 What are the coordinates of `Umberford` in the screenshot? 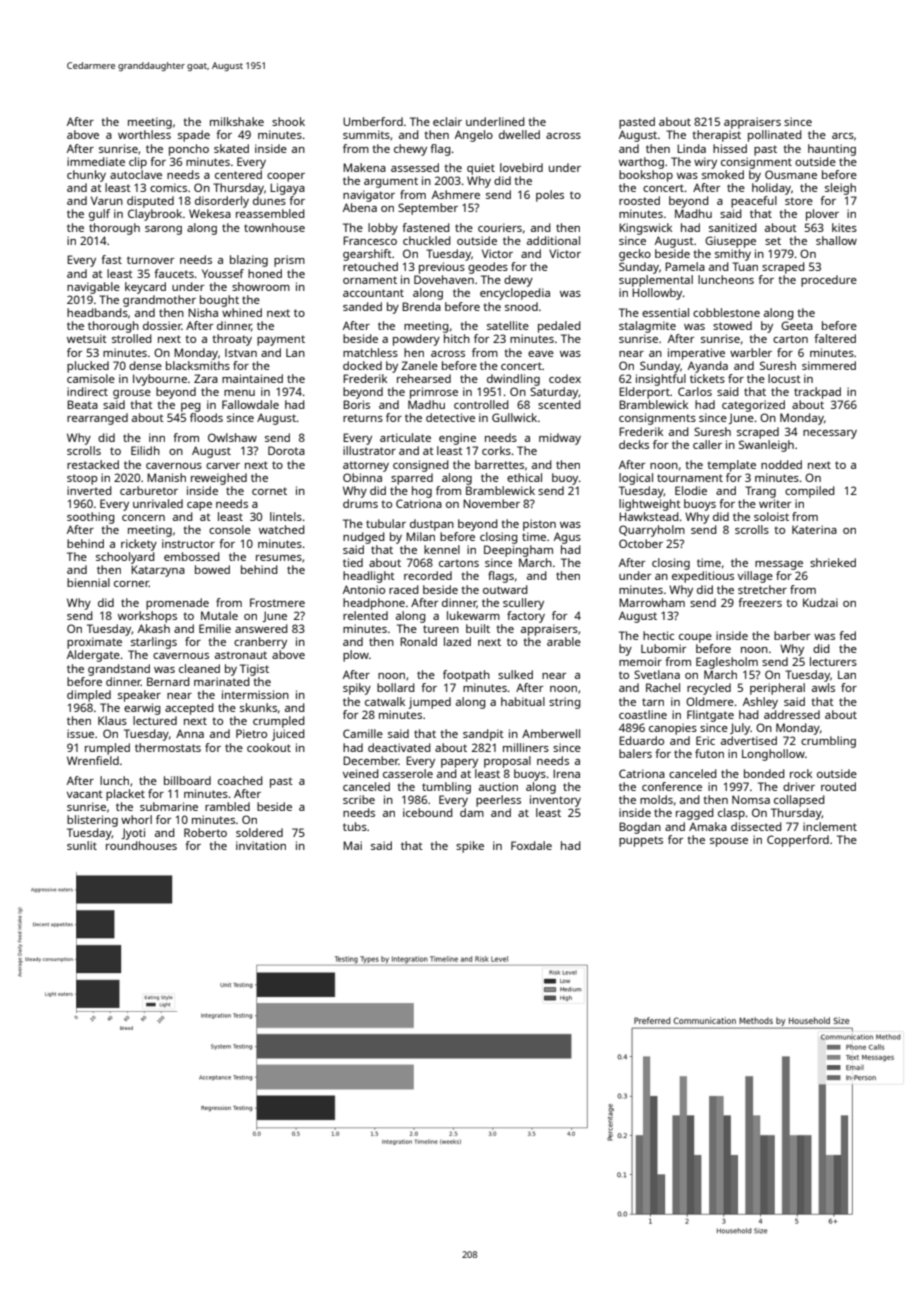 It's located at (373, 121).
